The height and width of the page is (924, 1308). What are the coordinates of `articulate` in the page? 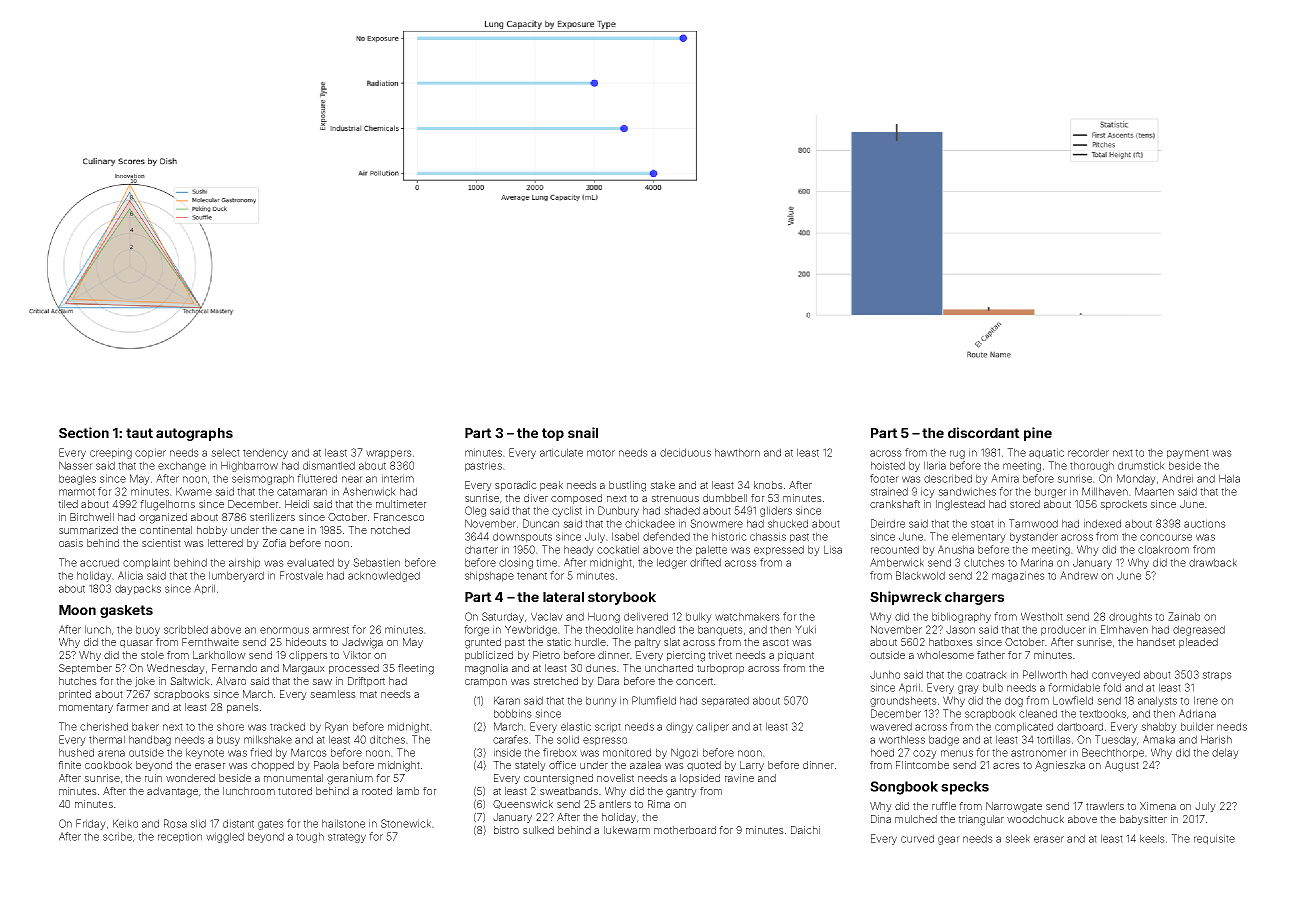 It's located at (561, 452).
